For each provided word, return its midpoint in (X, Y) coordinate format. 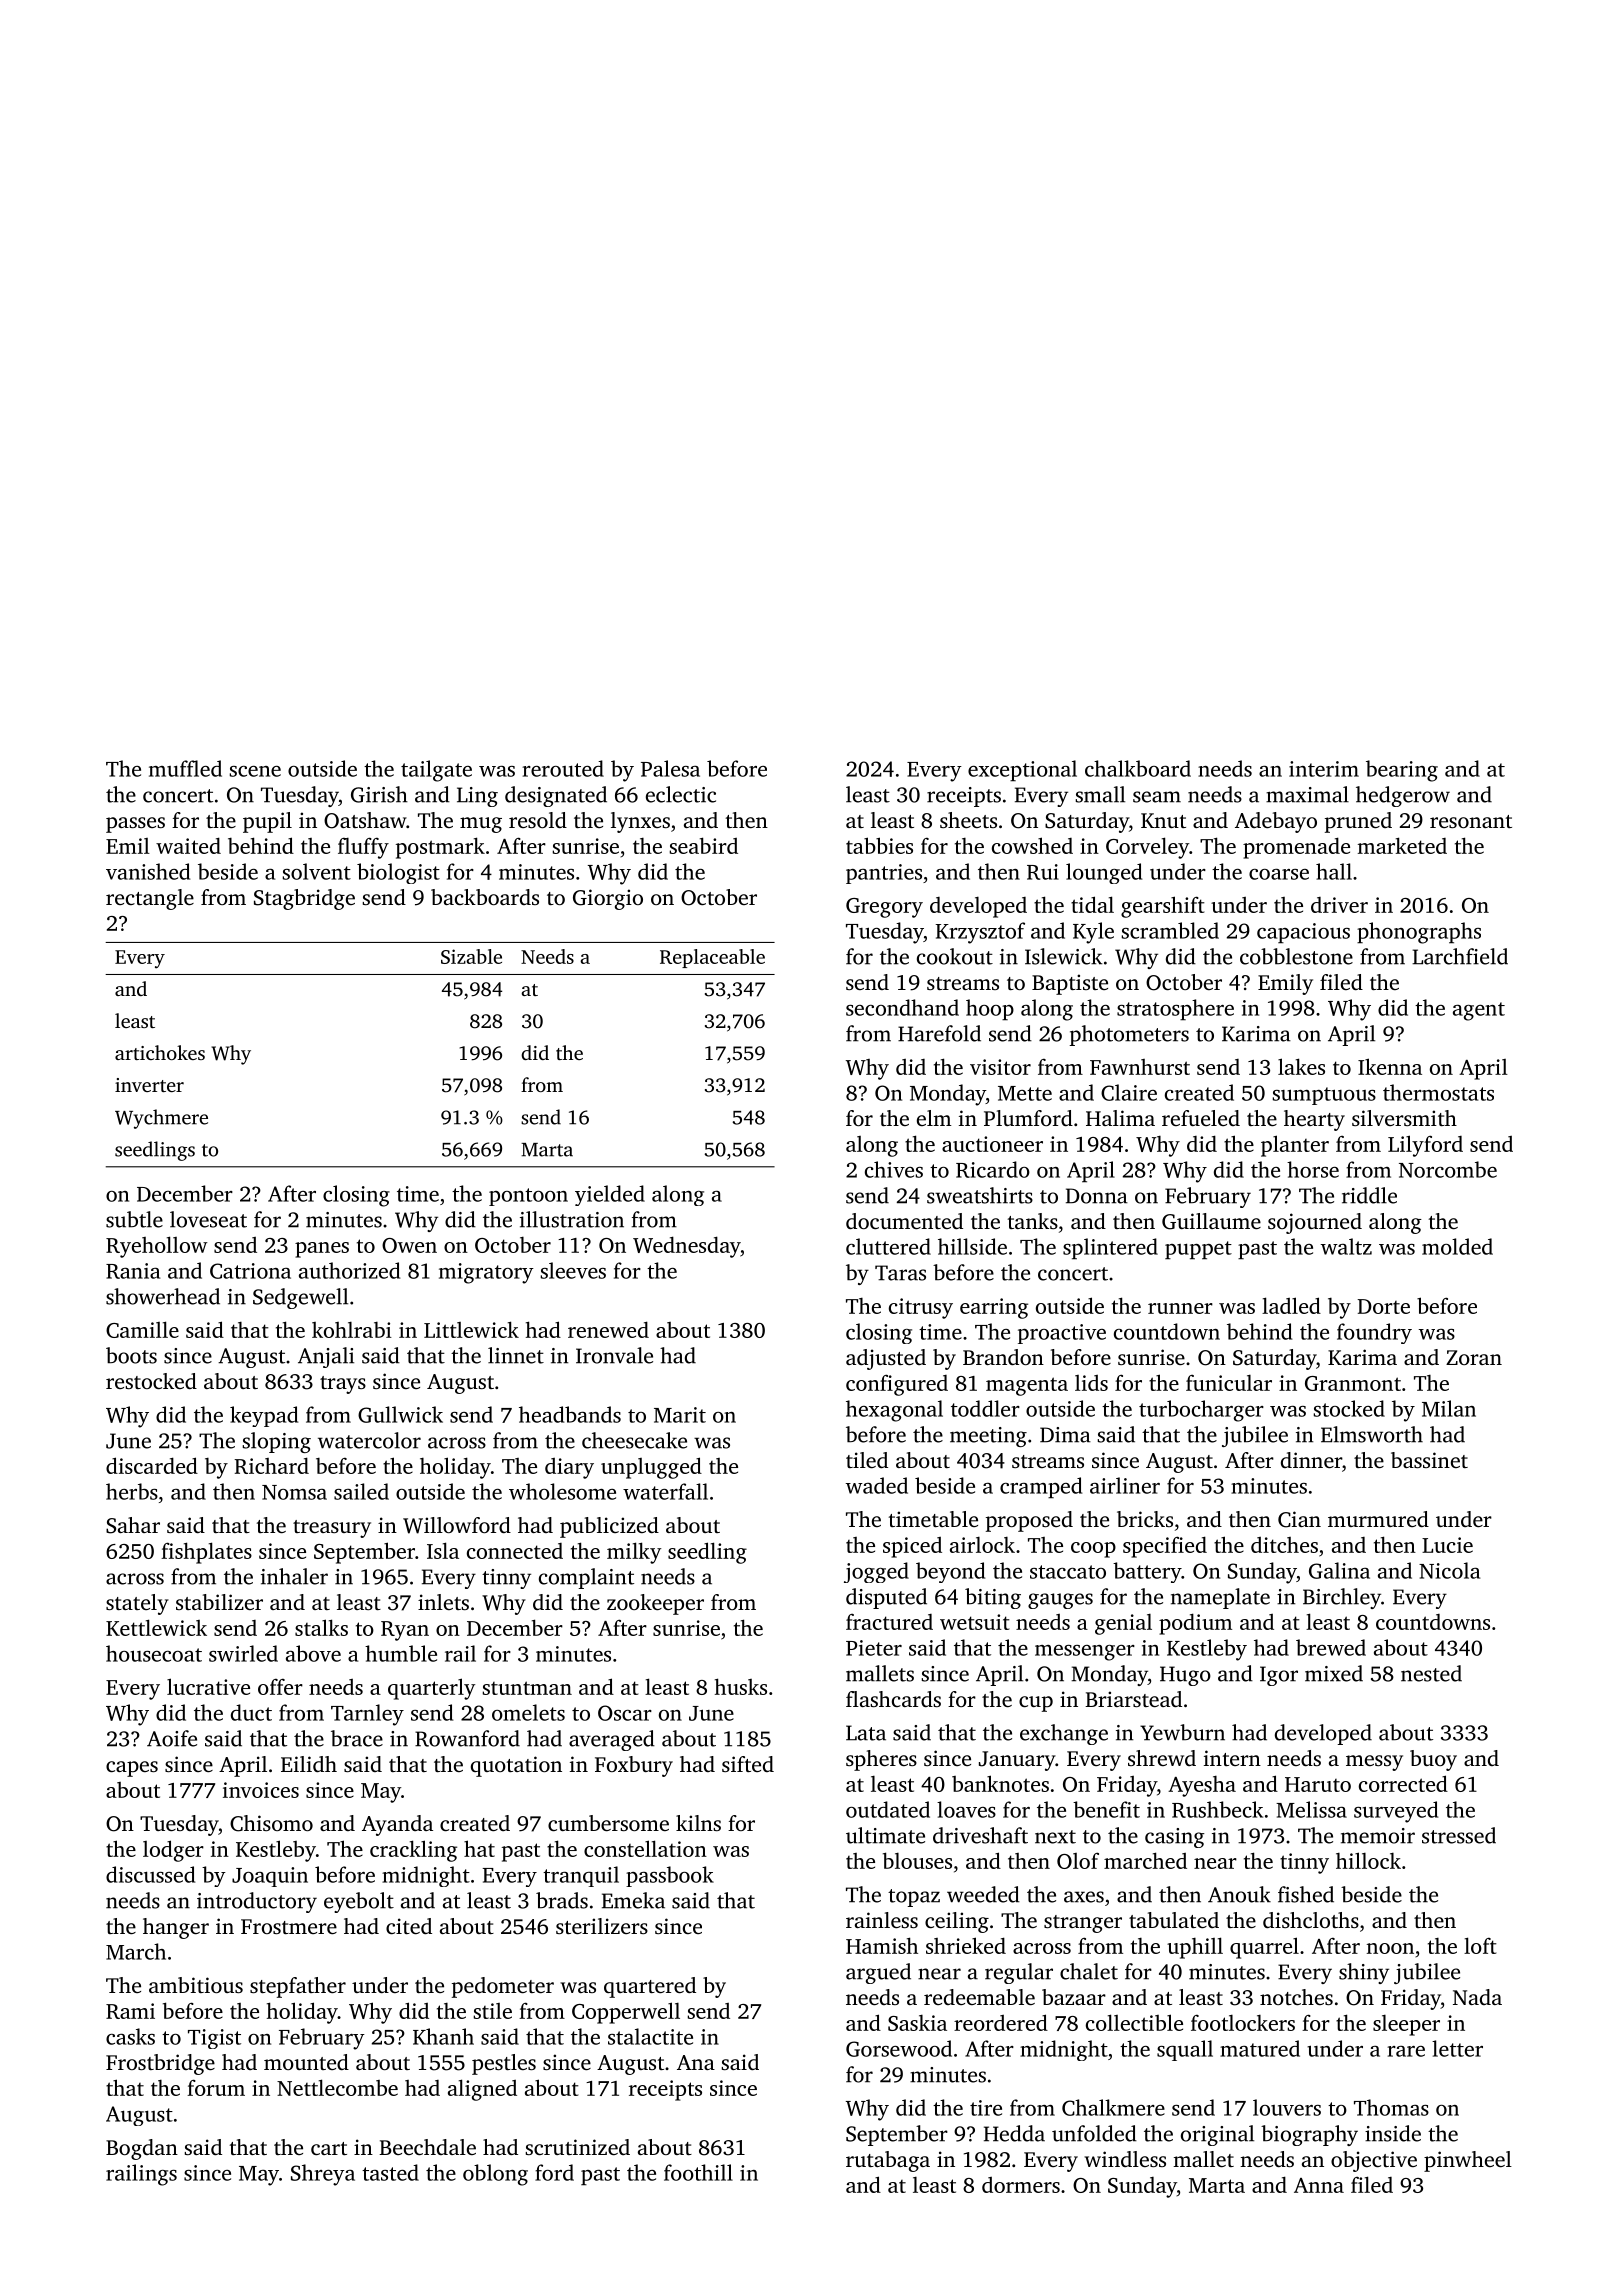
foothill (698, 2172)
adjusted (886, 1359)
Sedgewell (300, 1298)
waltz (1346, 1246)
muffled (185, 768)
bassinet (1429, 1460)
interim (1324, 769)
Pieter (874, 1648)
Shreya (323, 2175)
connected (515, 1551)
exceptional (1022, 771)
